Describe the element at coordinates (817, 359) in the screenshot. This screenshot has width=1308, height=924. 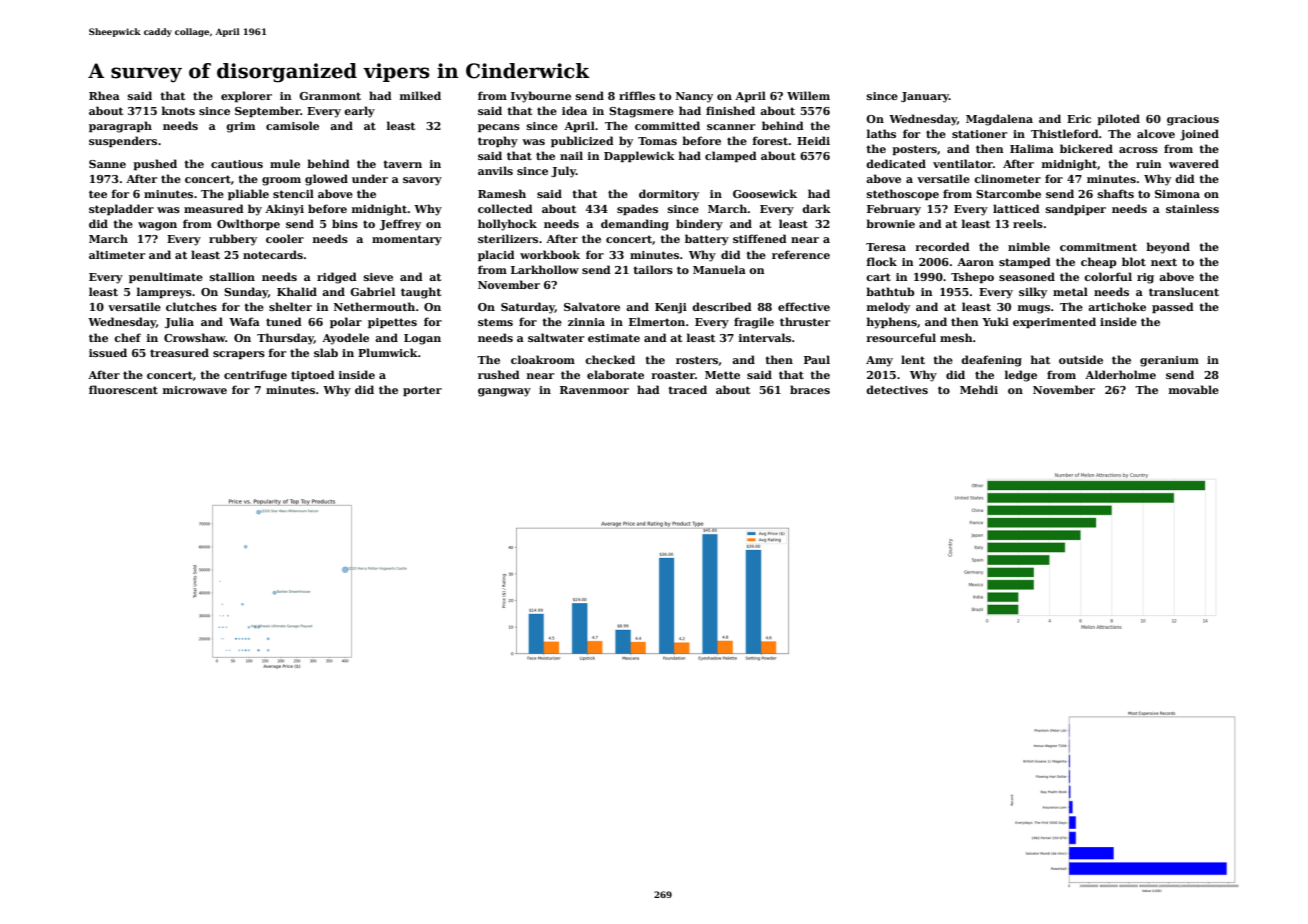
I see `Paul` at that location.
